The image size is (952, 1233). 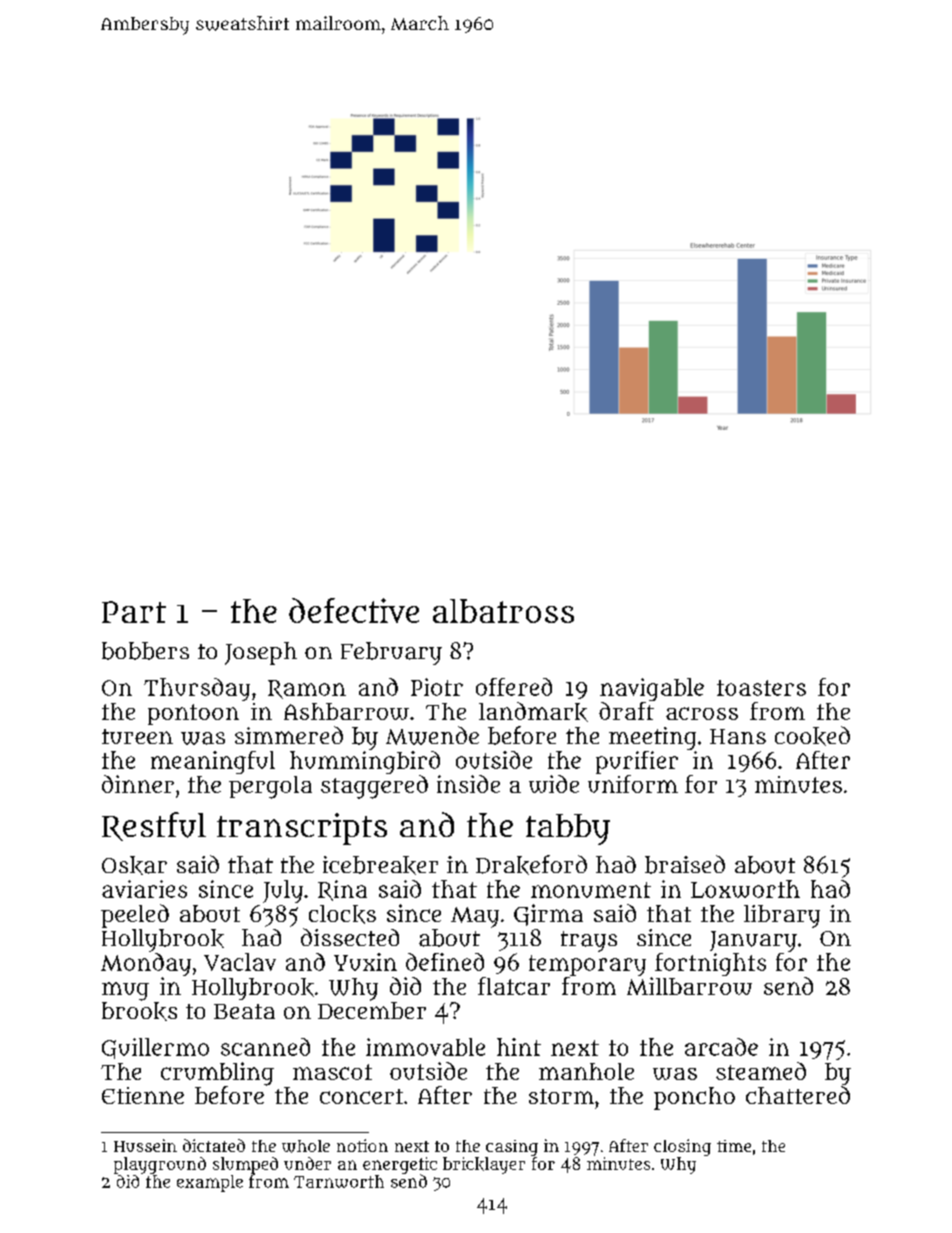 I want to click on Part, so click(x=134, y=612).
